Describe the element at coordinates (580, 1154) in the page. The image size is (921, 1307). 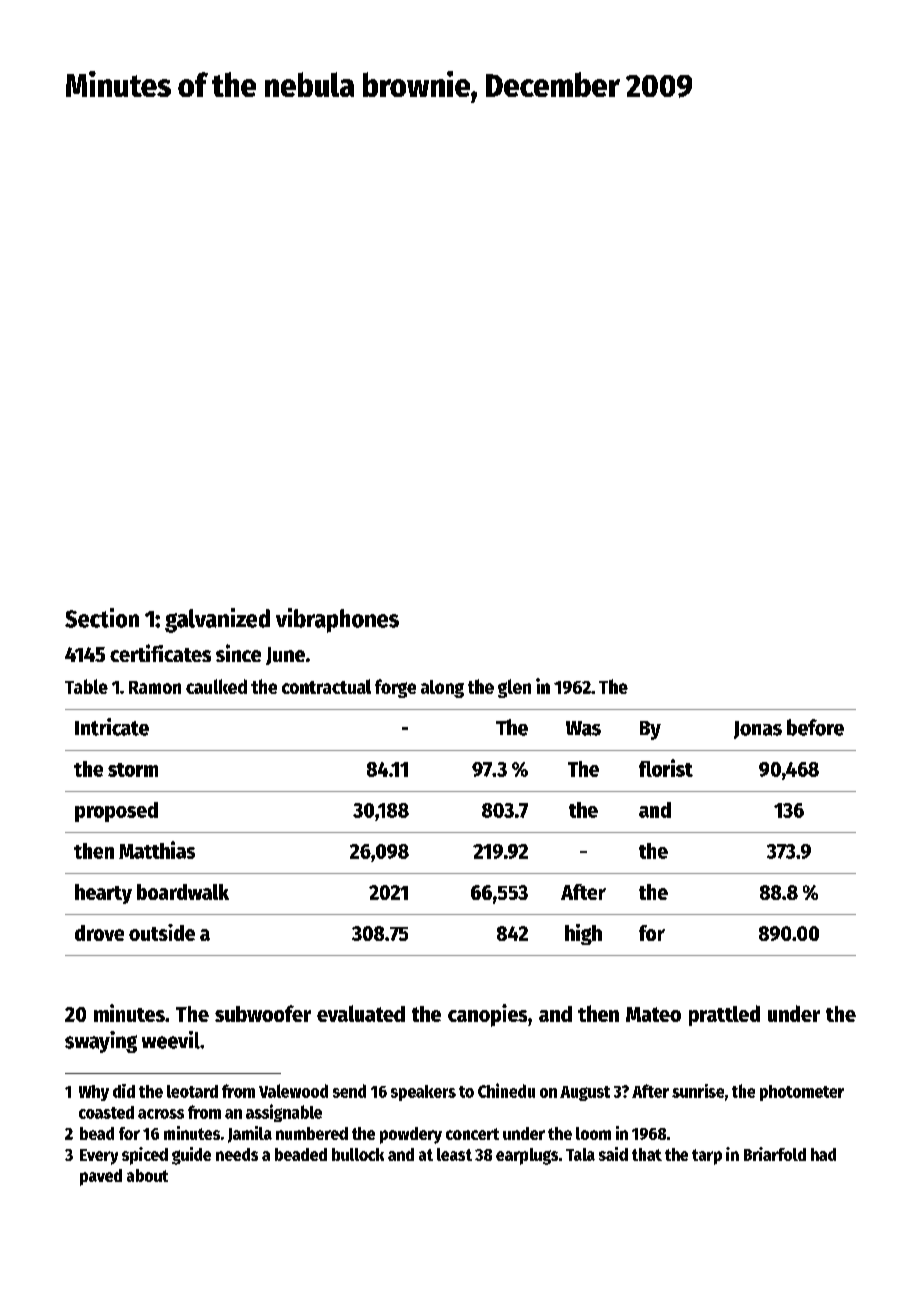
I see `Tala` at that location.
